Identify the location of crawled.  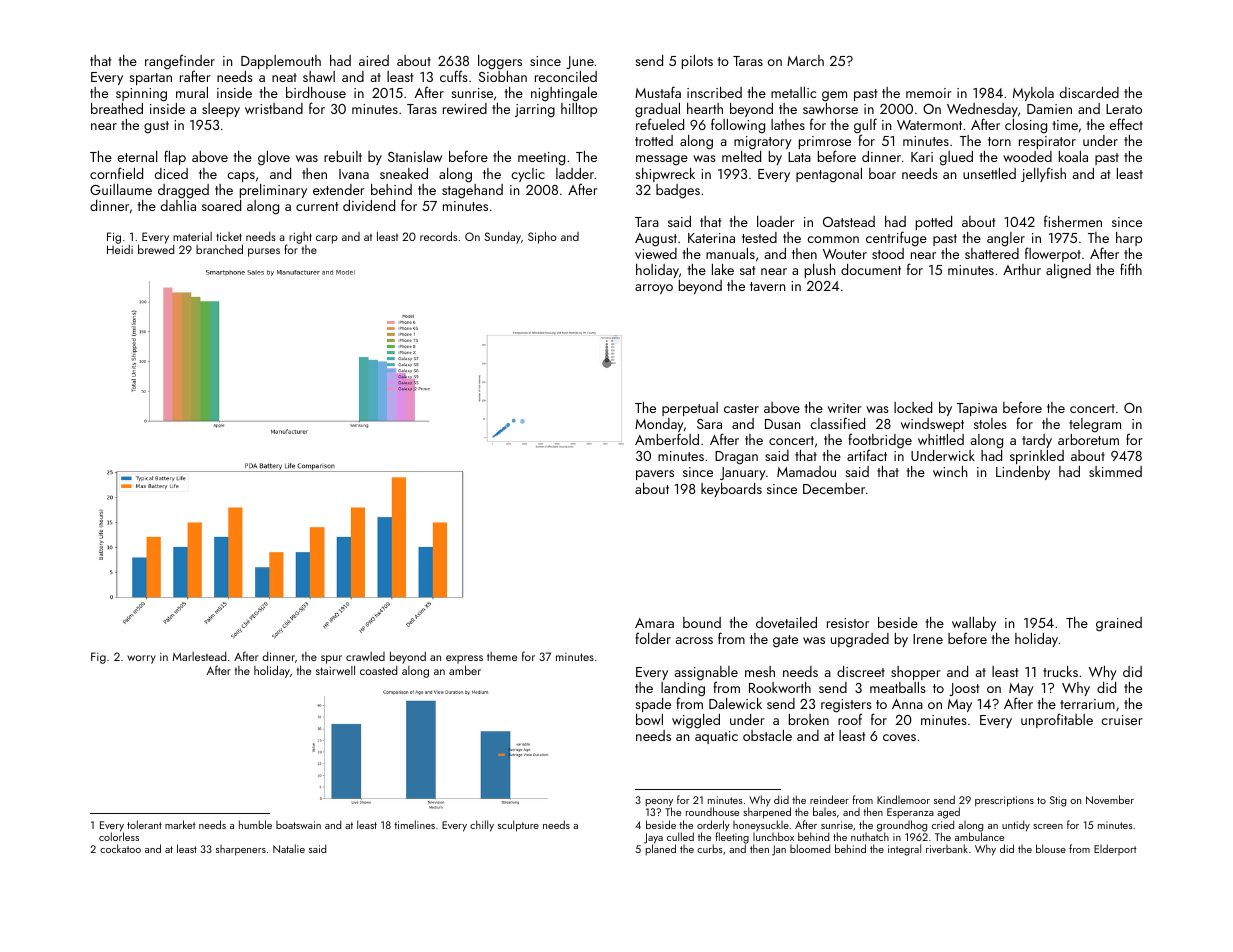
(365, 656).
